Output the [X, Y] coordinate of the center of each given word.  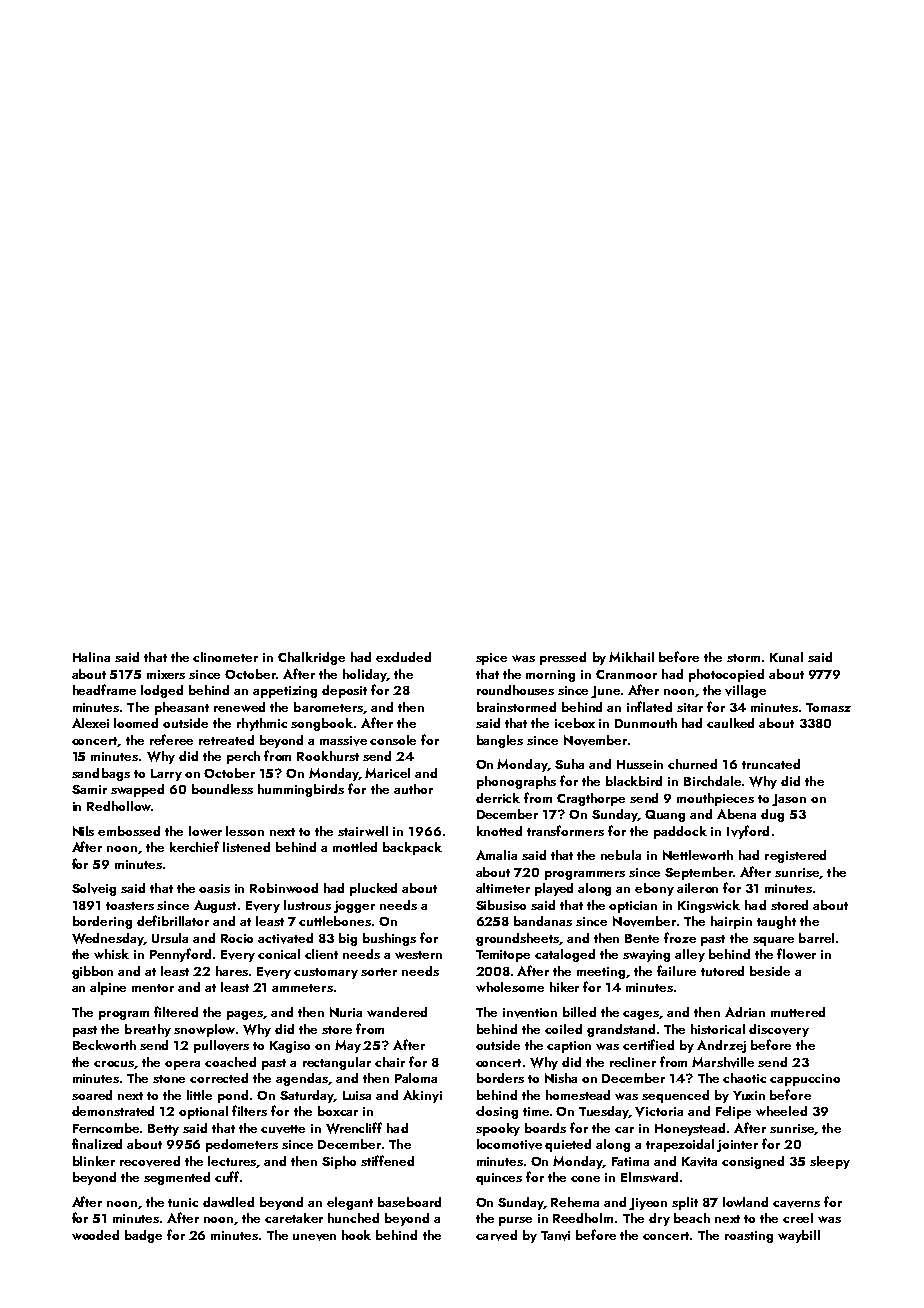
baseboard [409, 1202]
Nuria [346, 1012]
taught [776, 922]
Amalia [496, 855]
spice [491, 659]
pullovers [221, 1046]
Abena [736, 814]
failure [676, 970]
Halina [91, 657]
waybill [799, 1236]
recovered [150, 1161]
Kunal [786, 657]
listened [246, 847]
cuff [227, 1176]
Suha [569, 764]
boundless [222, 789]
